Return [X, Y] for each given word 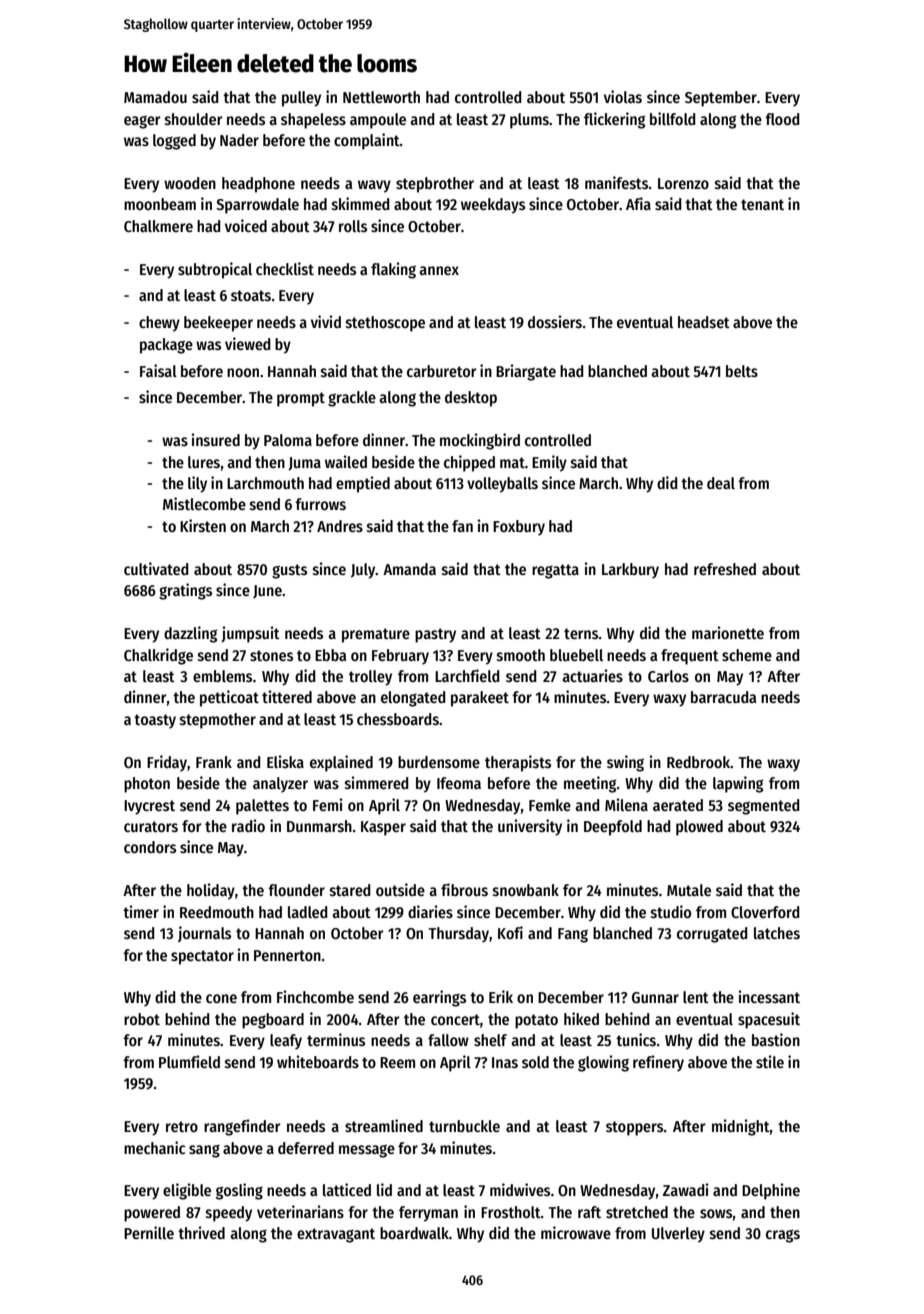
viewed [248, 343]
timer [141, 911]
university [530, 827]
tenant [762, 204]
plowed [699, 828]
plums [529, 121]
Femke [550, 805]
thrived [201, 1232]
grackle [352, 399]
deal [721, 483]
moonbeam [160, 204]
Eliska [285, 761]
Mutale [689, 890]
